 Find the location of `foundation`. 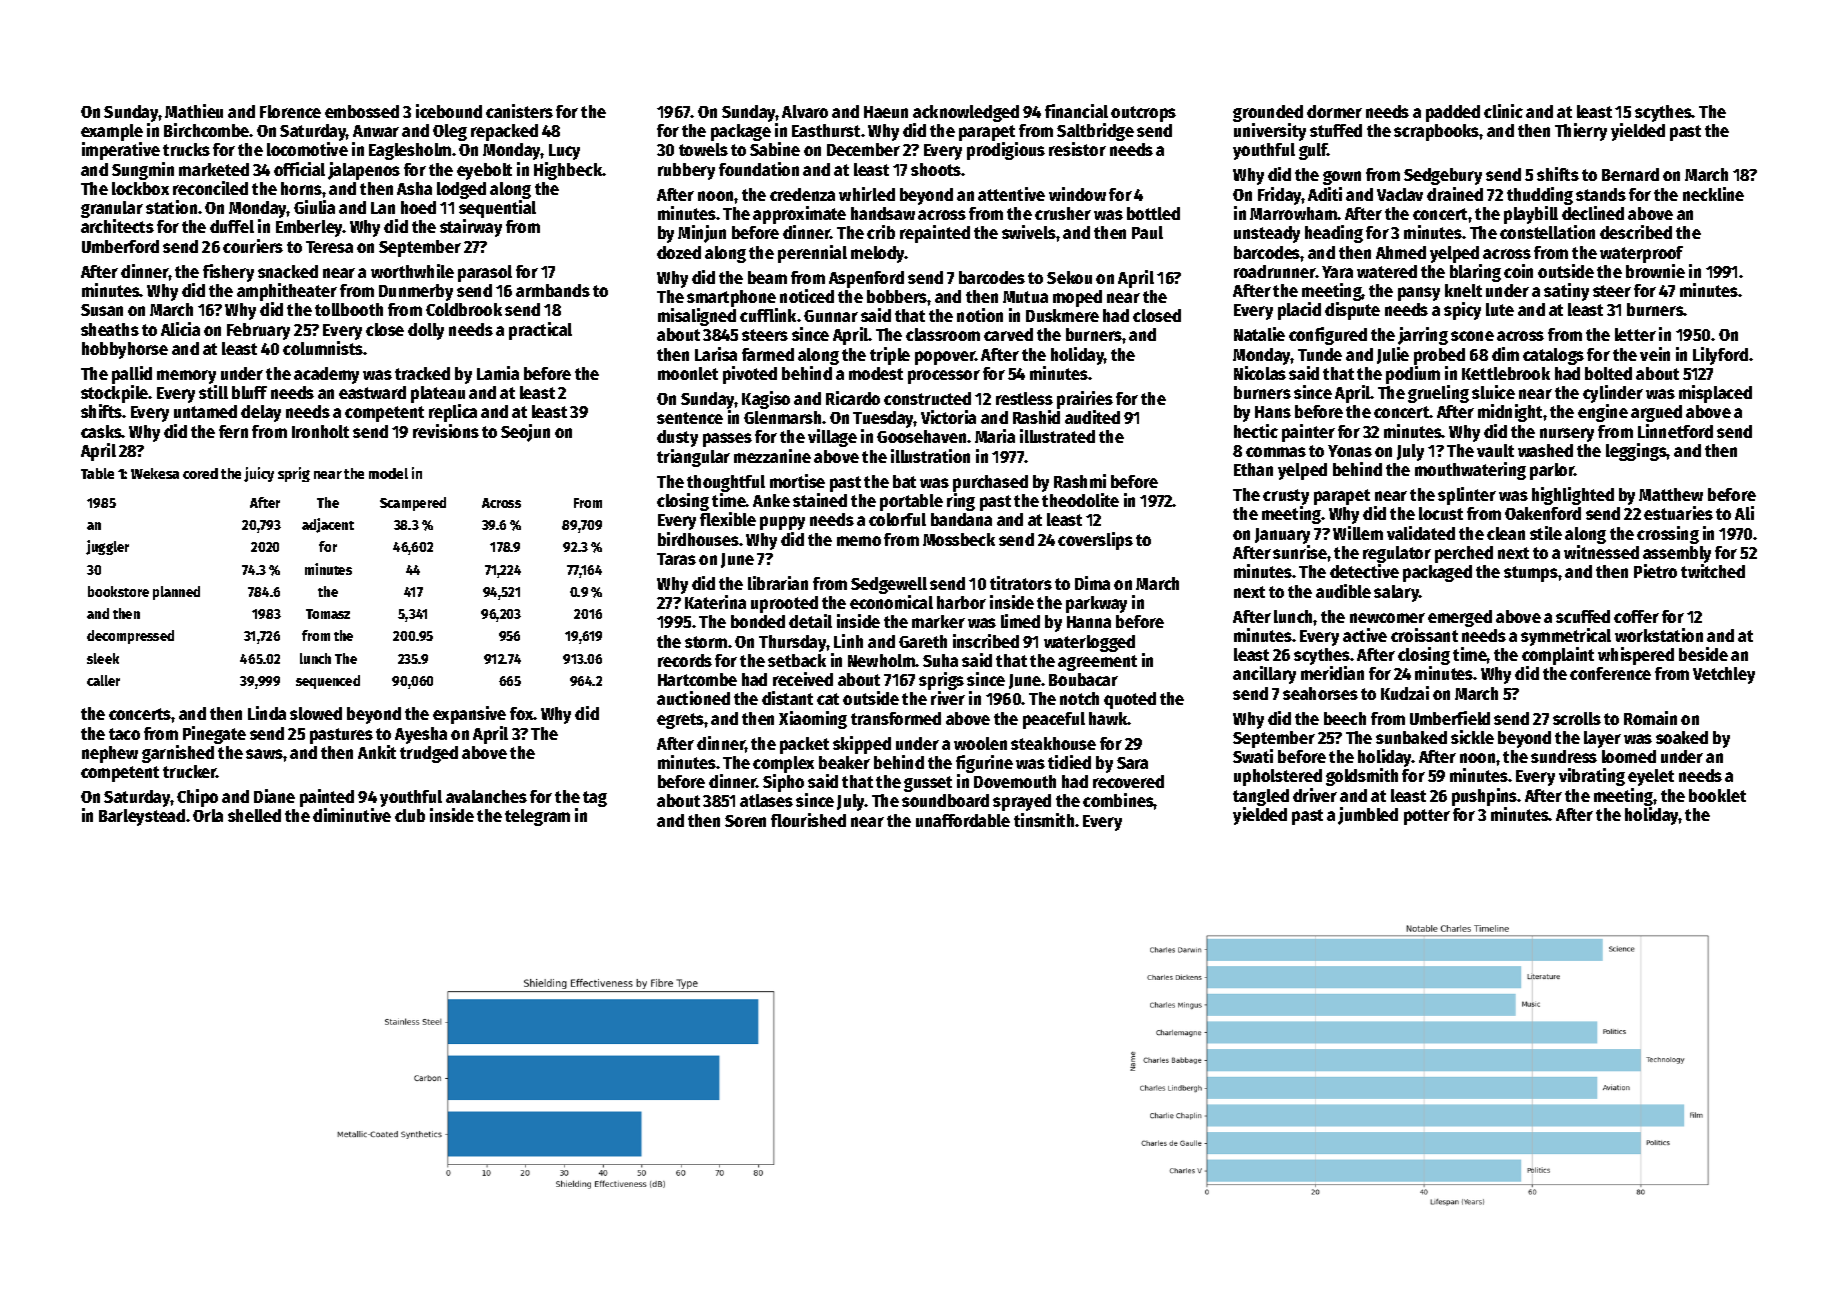

foundation is located at coordinates (759, 169).
